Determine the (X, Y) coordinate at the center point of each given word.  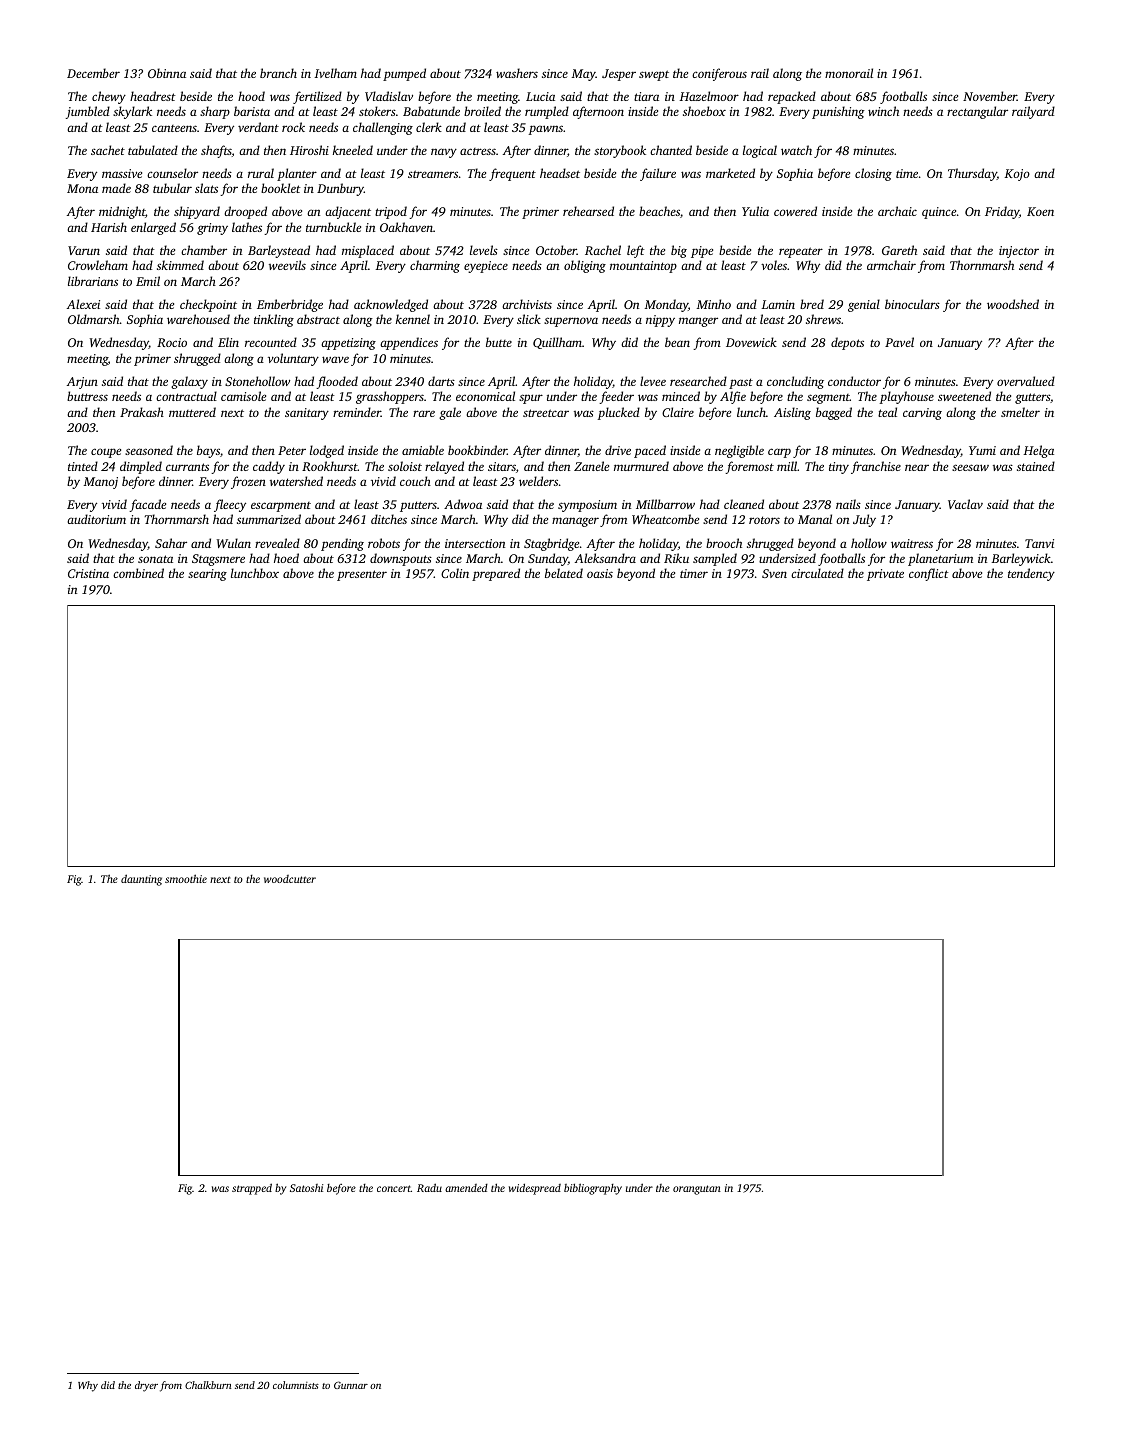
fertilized (317, 97)
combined (138, 573)
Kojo (1017, 175)
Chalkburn (208, 1385)
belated (564, 573)
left (636, 251)
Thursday (972, 174)
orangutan (697, 1190)
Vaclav (965, 504)
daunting (141, 880)
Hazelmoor (709, 96)
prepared (496, 574)
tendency (1031, 574)
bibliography (593, 1189)
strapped (252, 1189)
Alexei (83, 304)
